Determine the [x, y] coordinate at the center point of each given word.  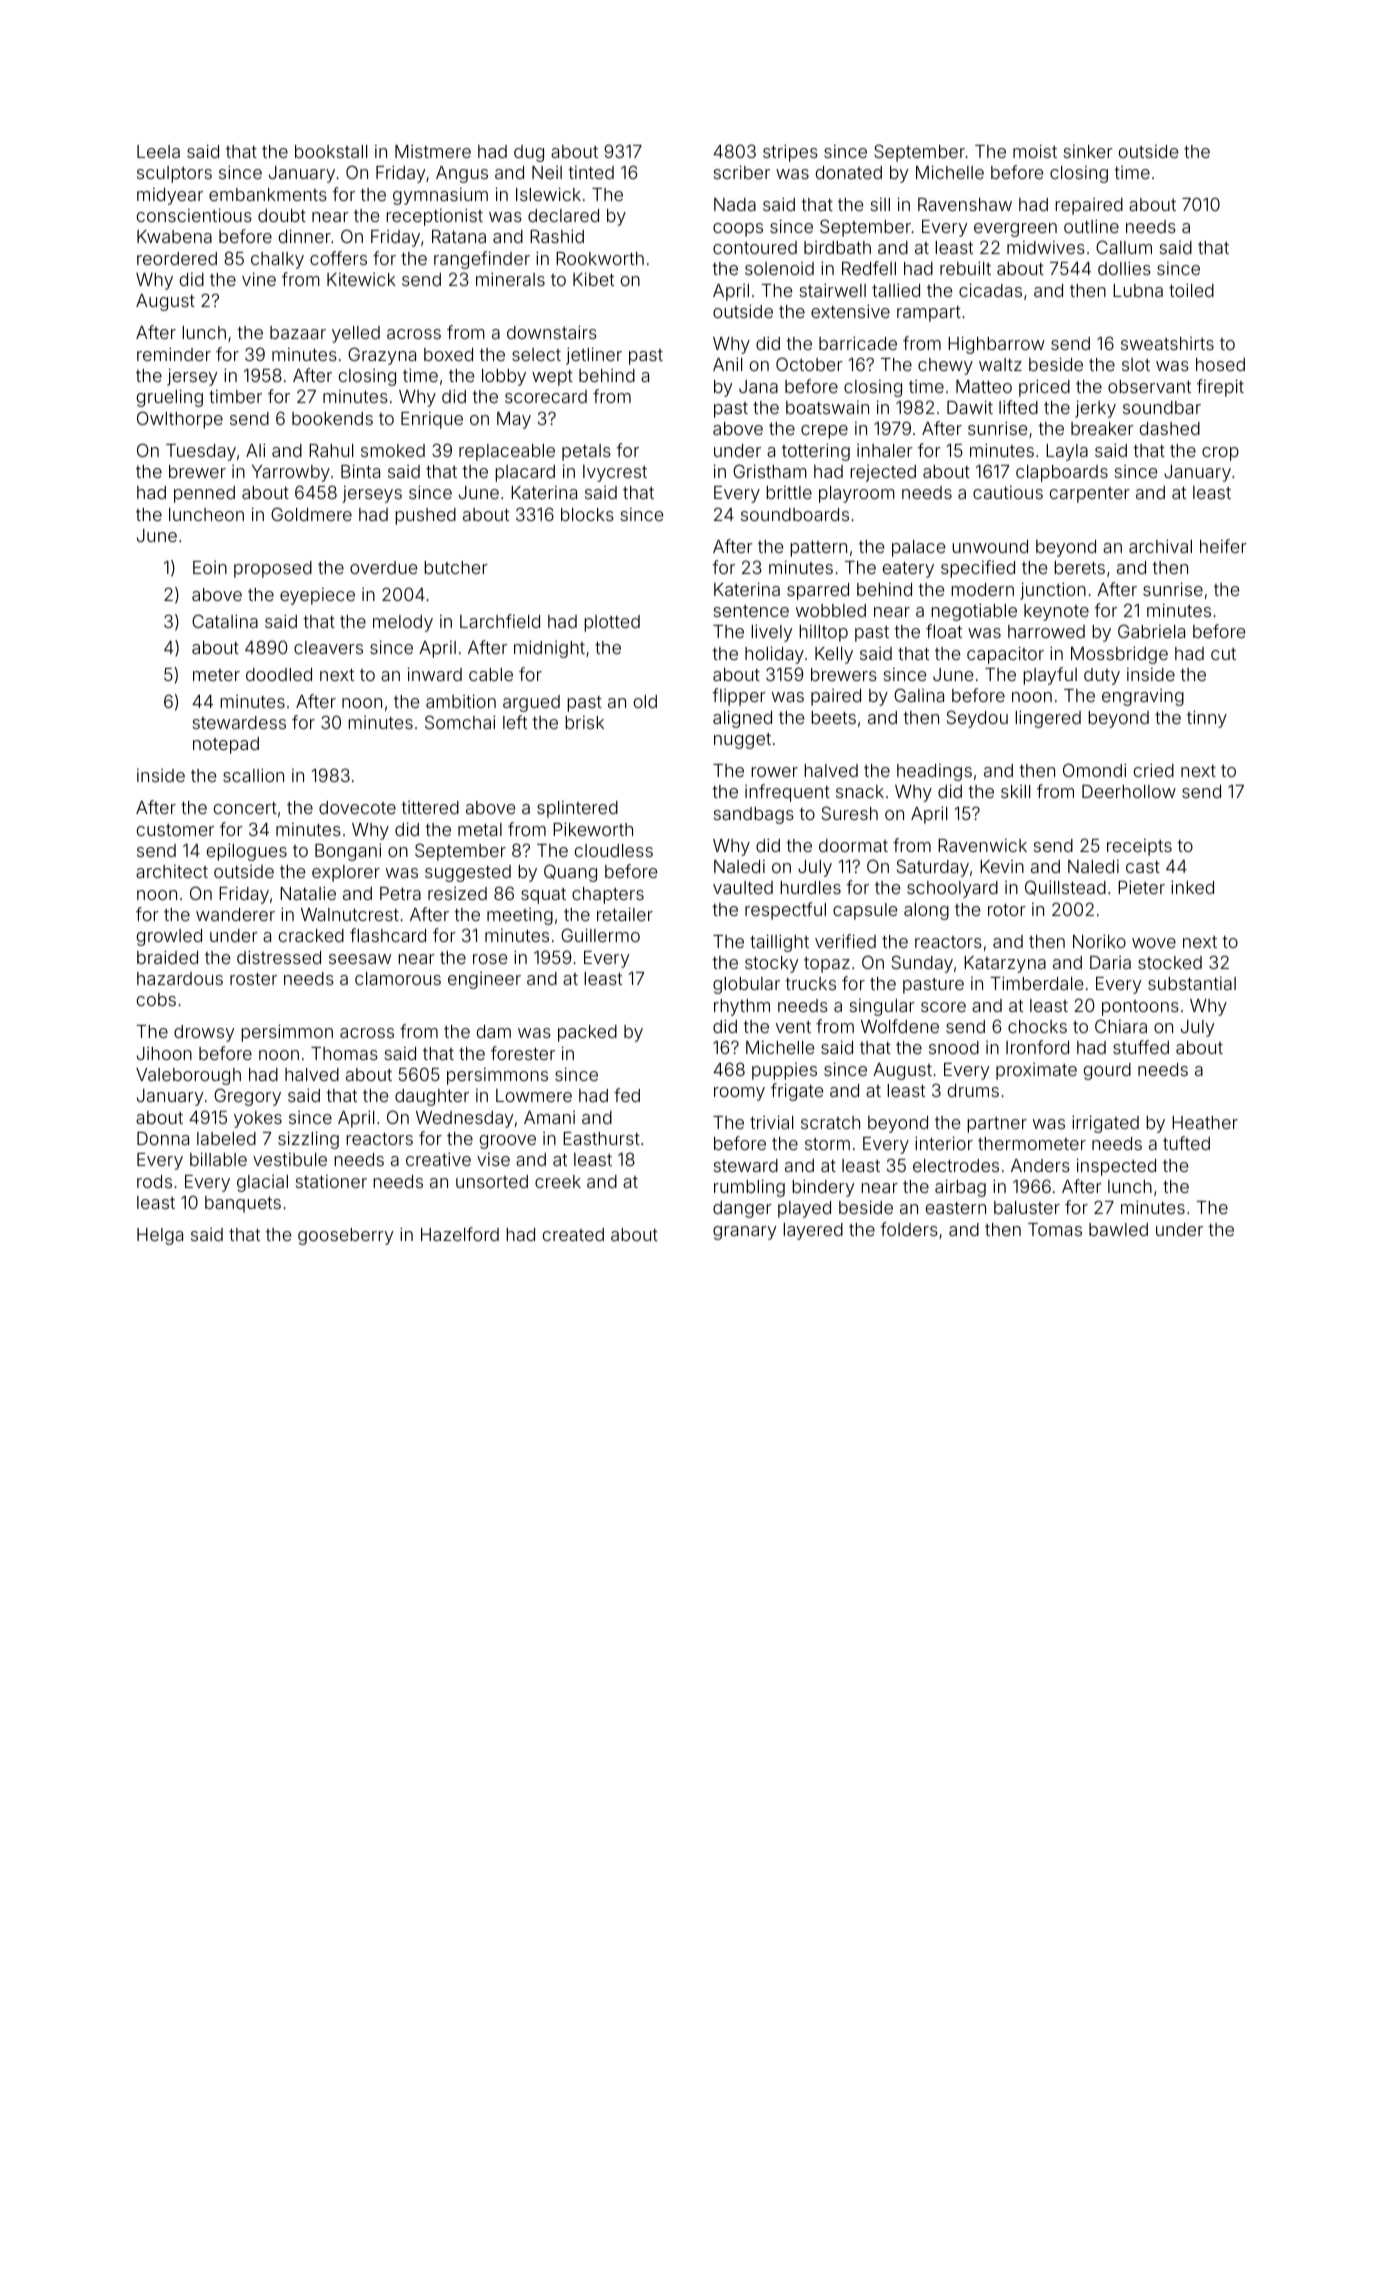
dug [529, 153]
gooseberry [345, 1236]
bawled [1118, 1229]
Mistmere [433, 151]
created [573, 1234]
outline [1091, 226]
